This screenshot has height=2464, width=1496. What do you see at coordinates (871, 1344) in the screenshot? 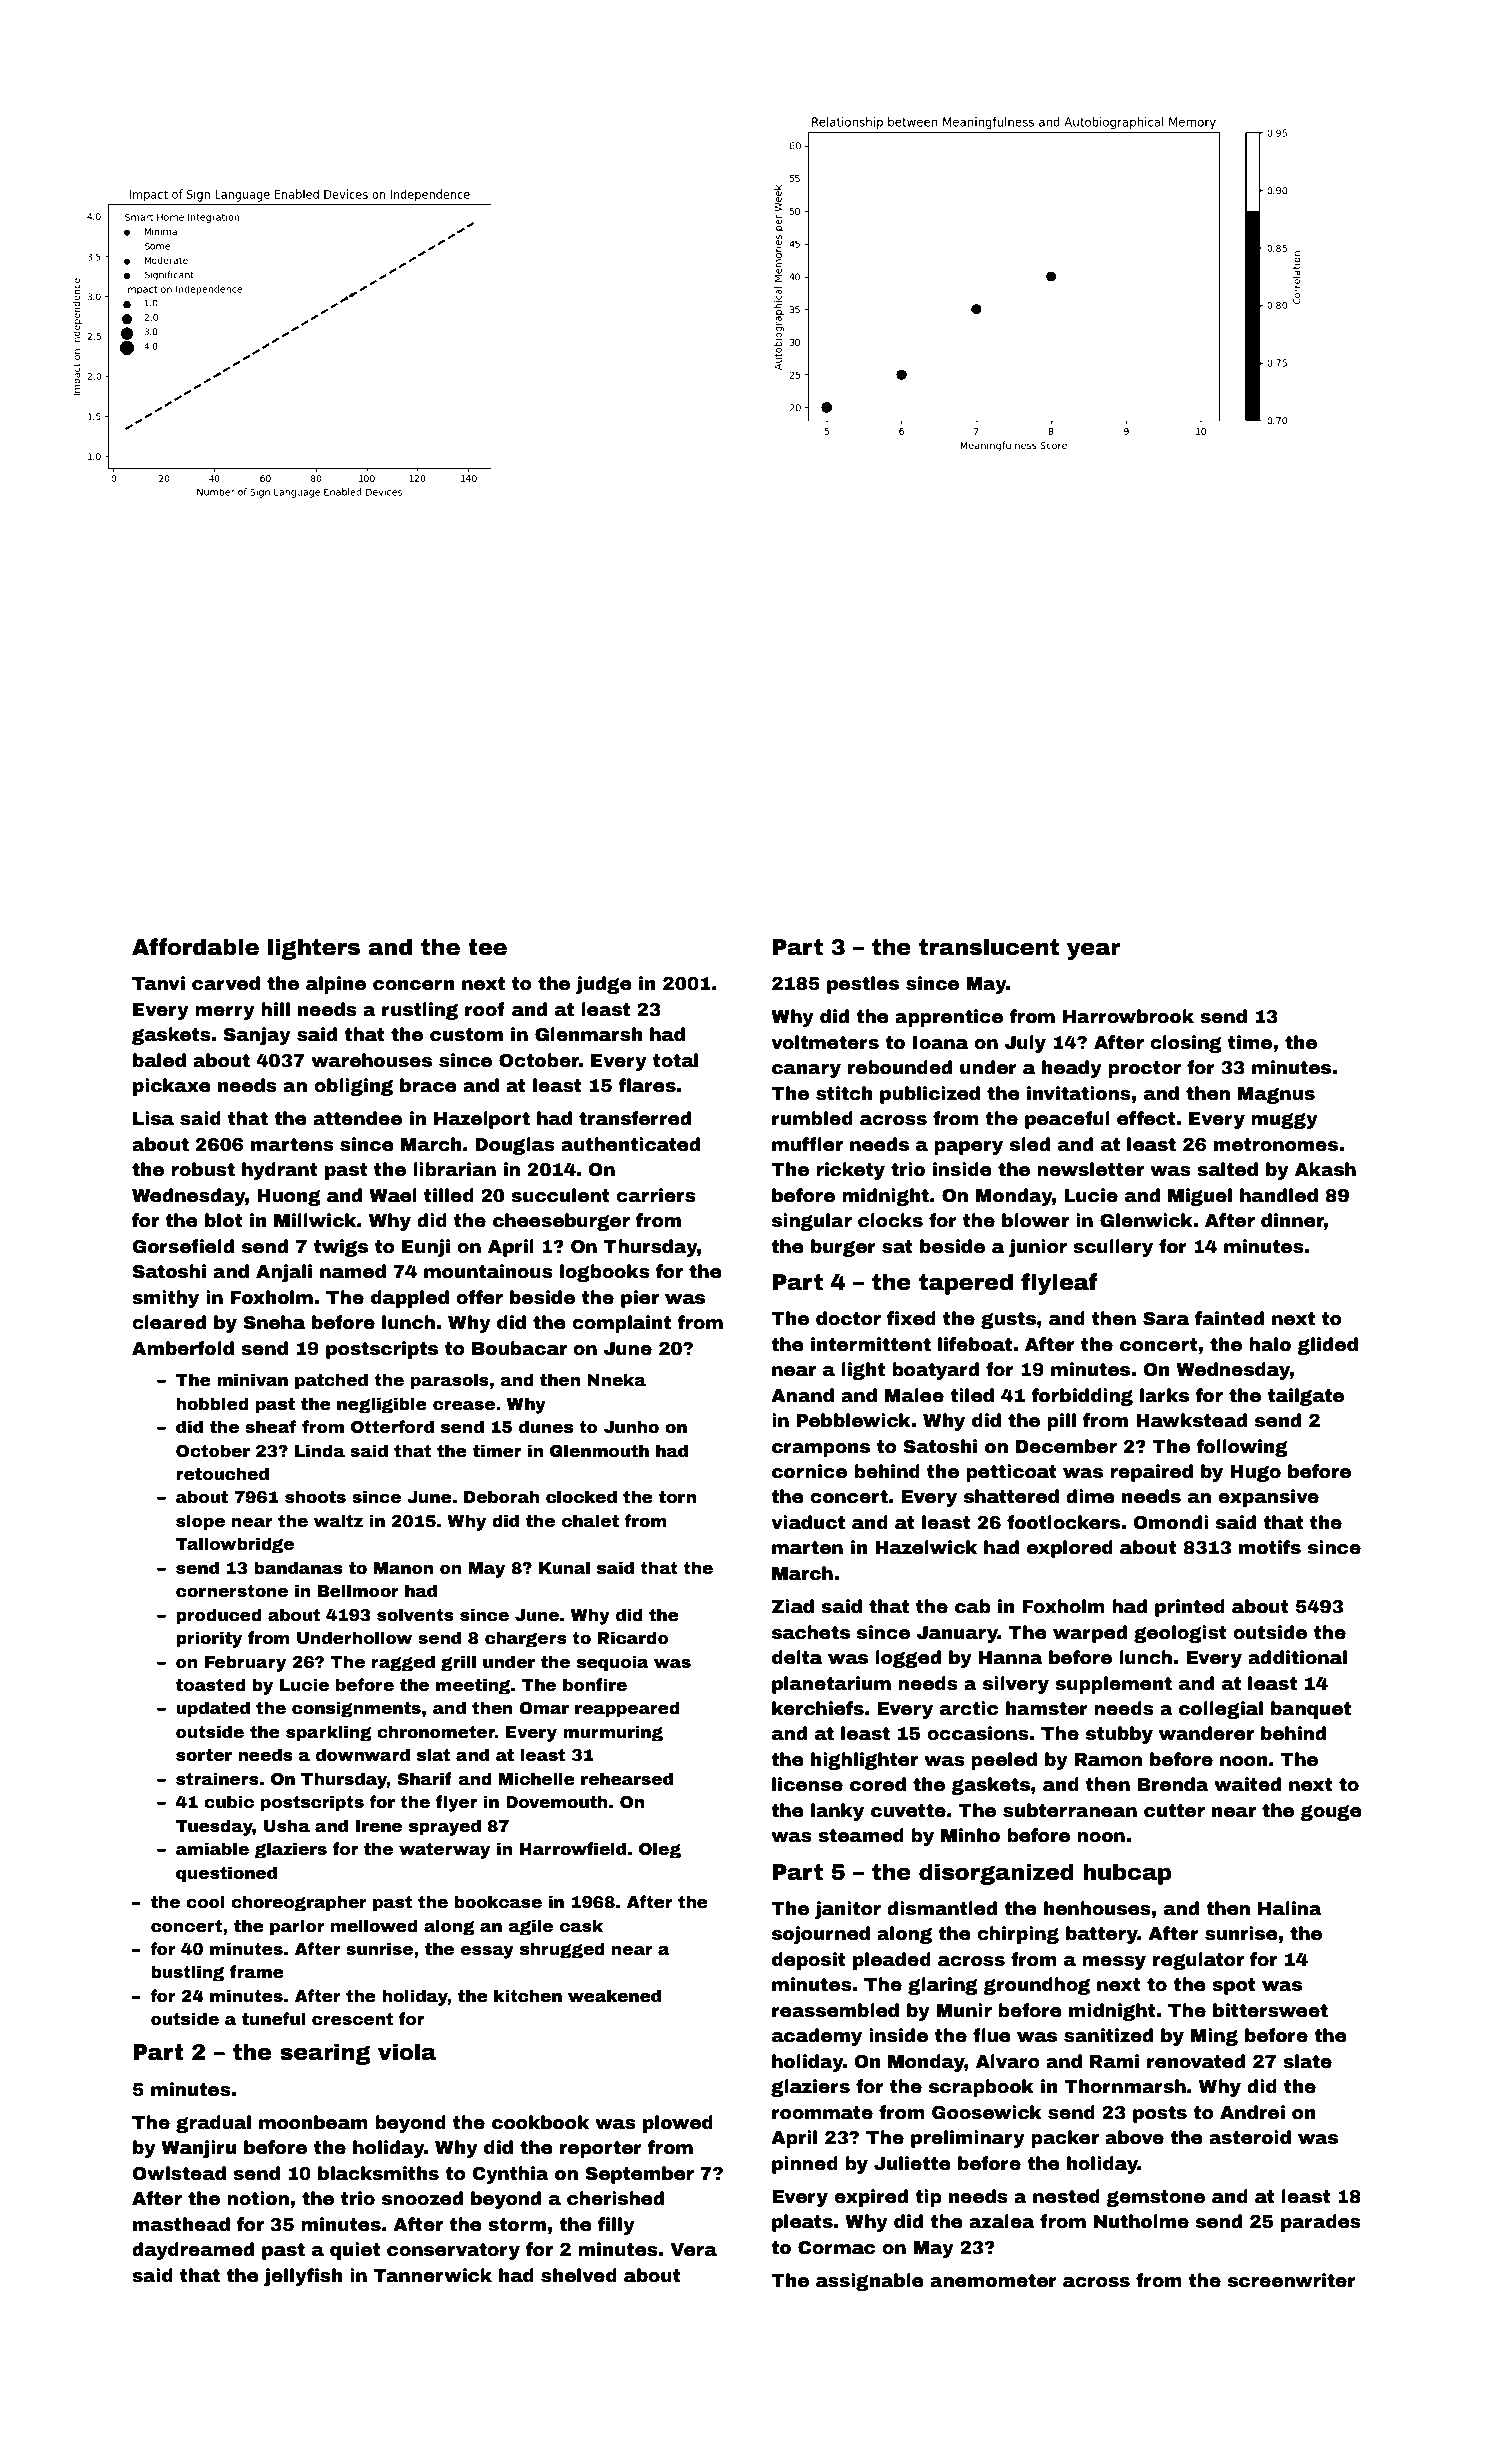
I see `intermittent` at bounding box center [871, 1344].
